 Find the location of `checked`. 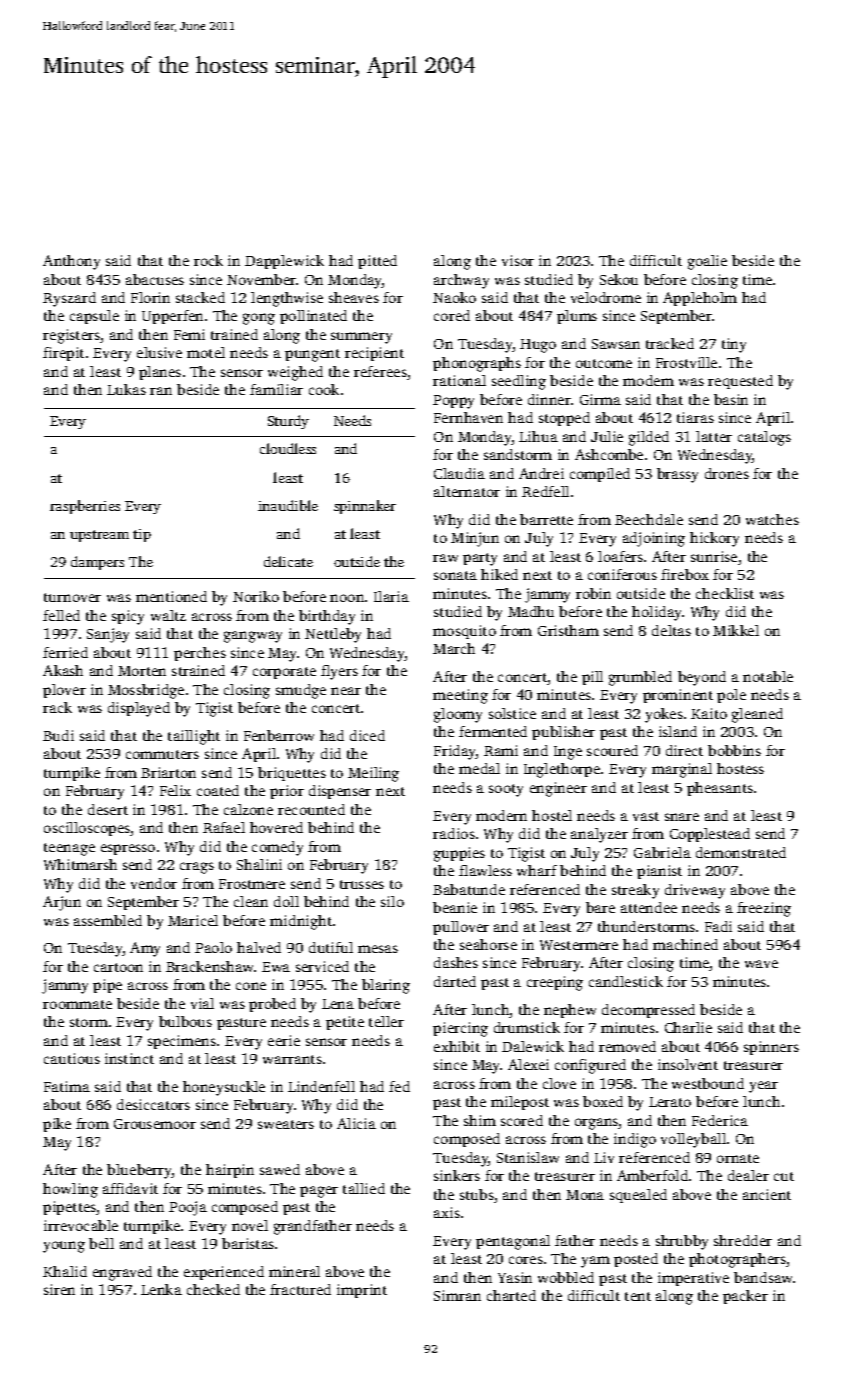

checked is located at coordinates (213, 1289).
